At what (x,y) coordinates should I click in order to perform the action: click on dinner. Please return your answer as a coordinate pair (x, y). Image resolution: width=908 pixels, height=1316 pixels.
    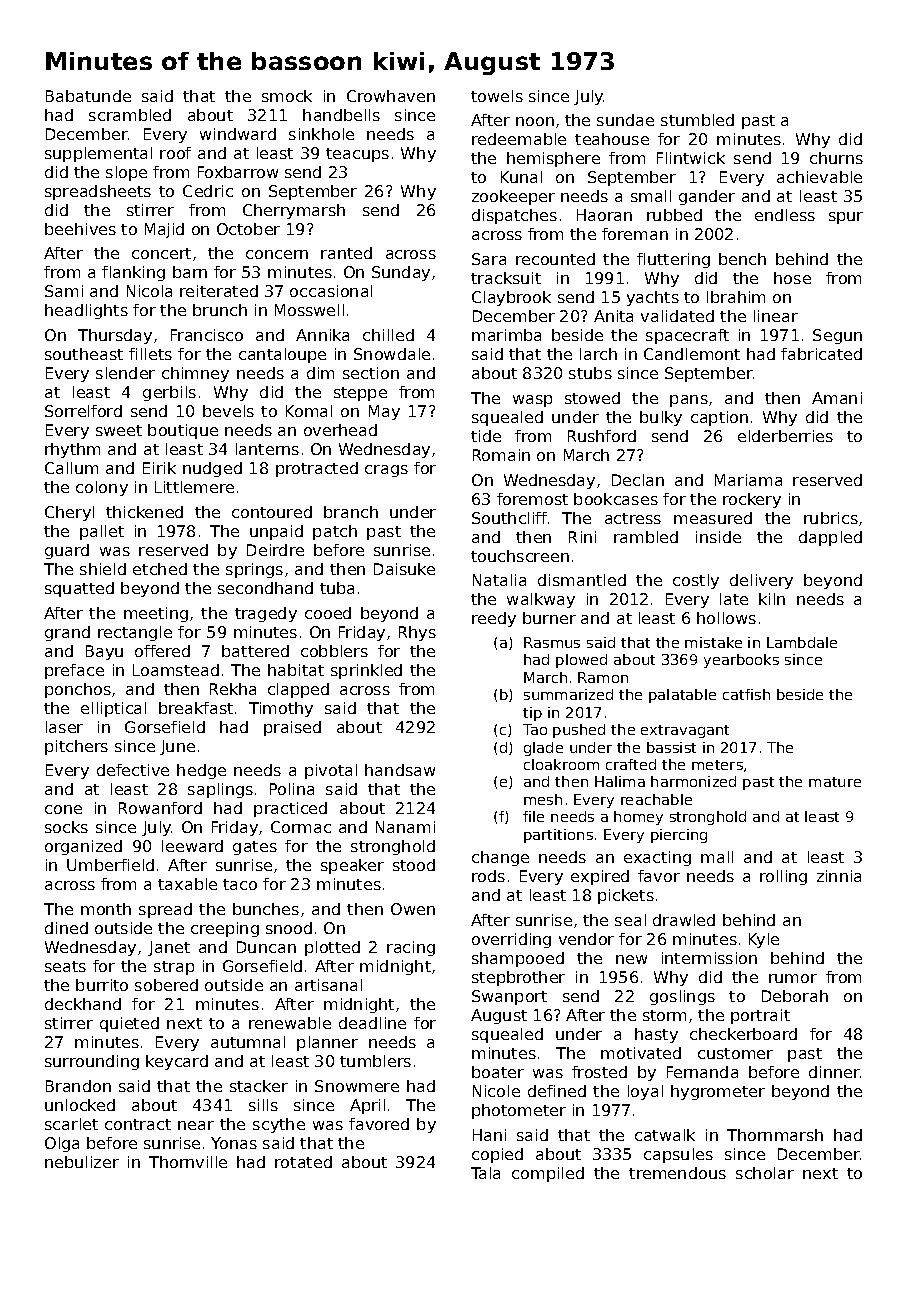
    Looking at the image, I should click on (834, 1072).
